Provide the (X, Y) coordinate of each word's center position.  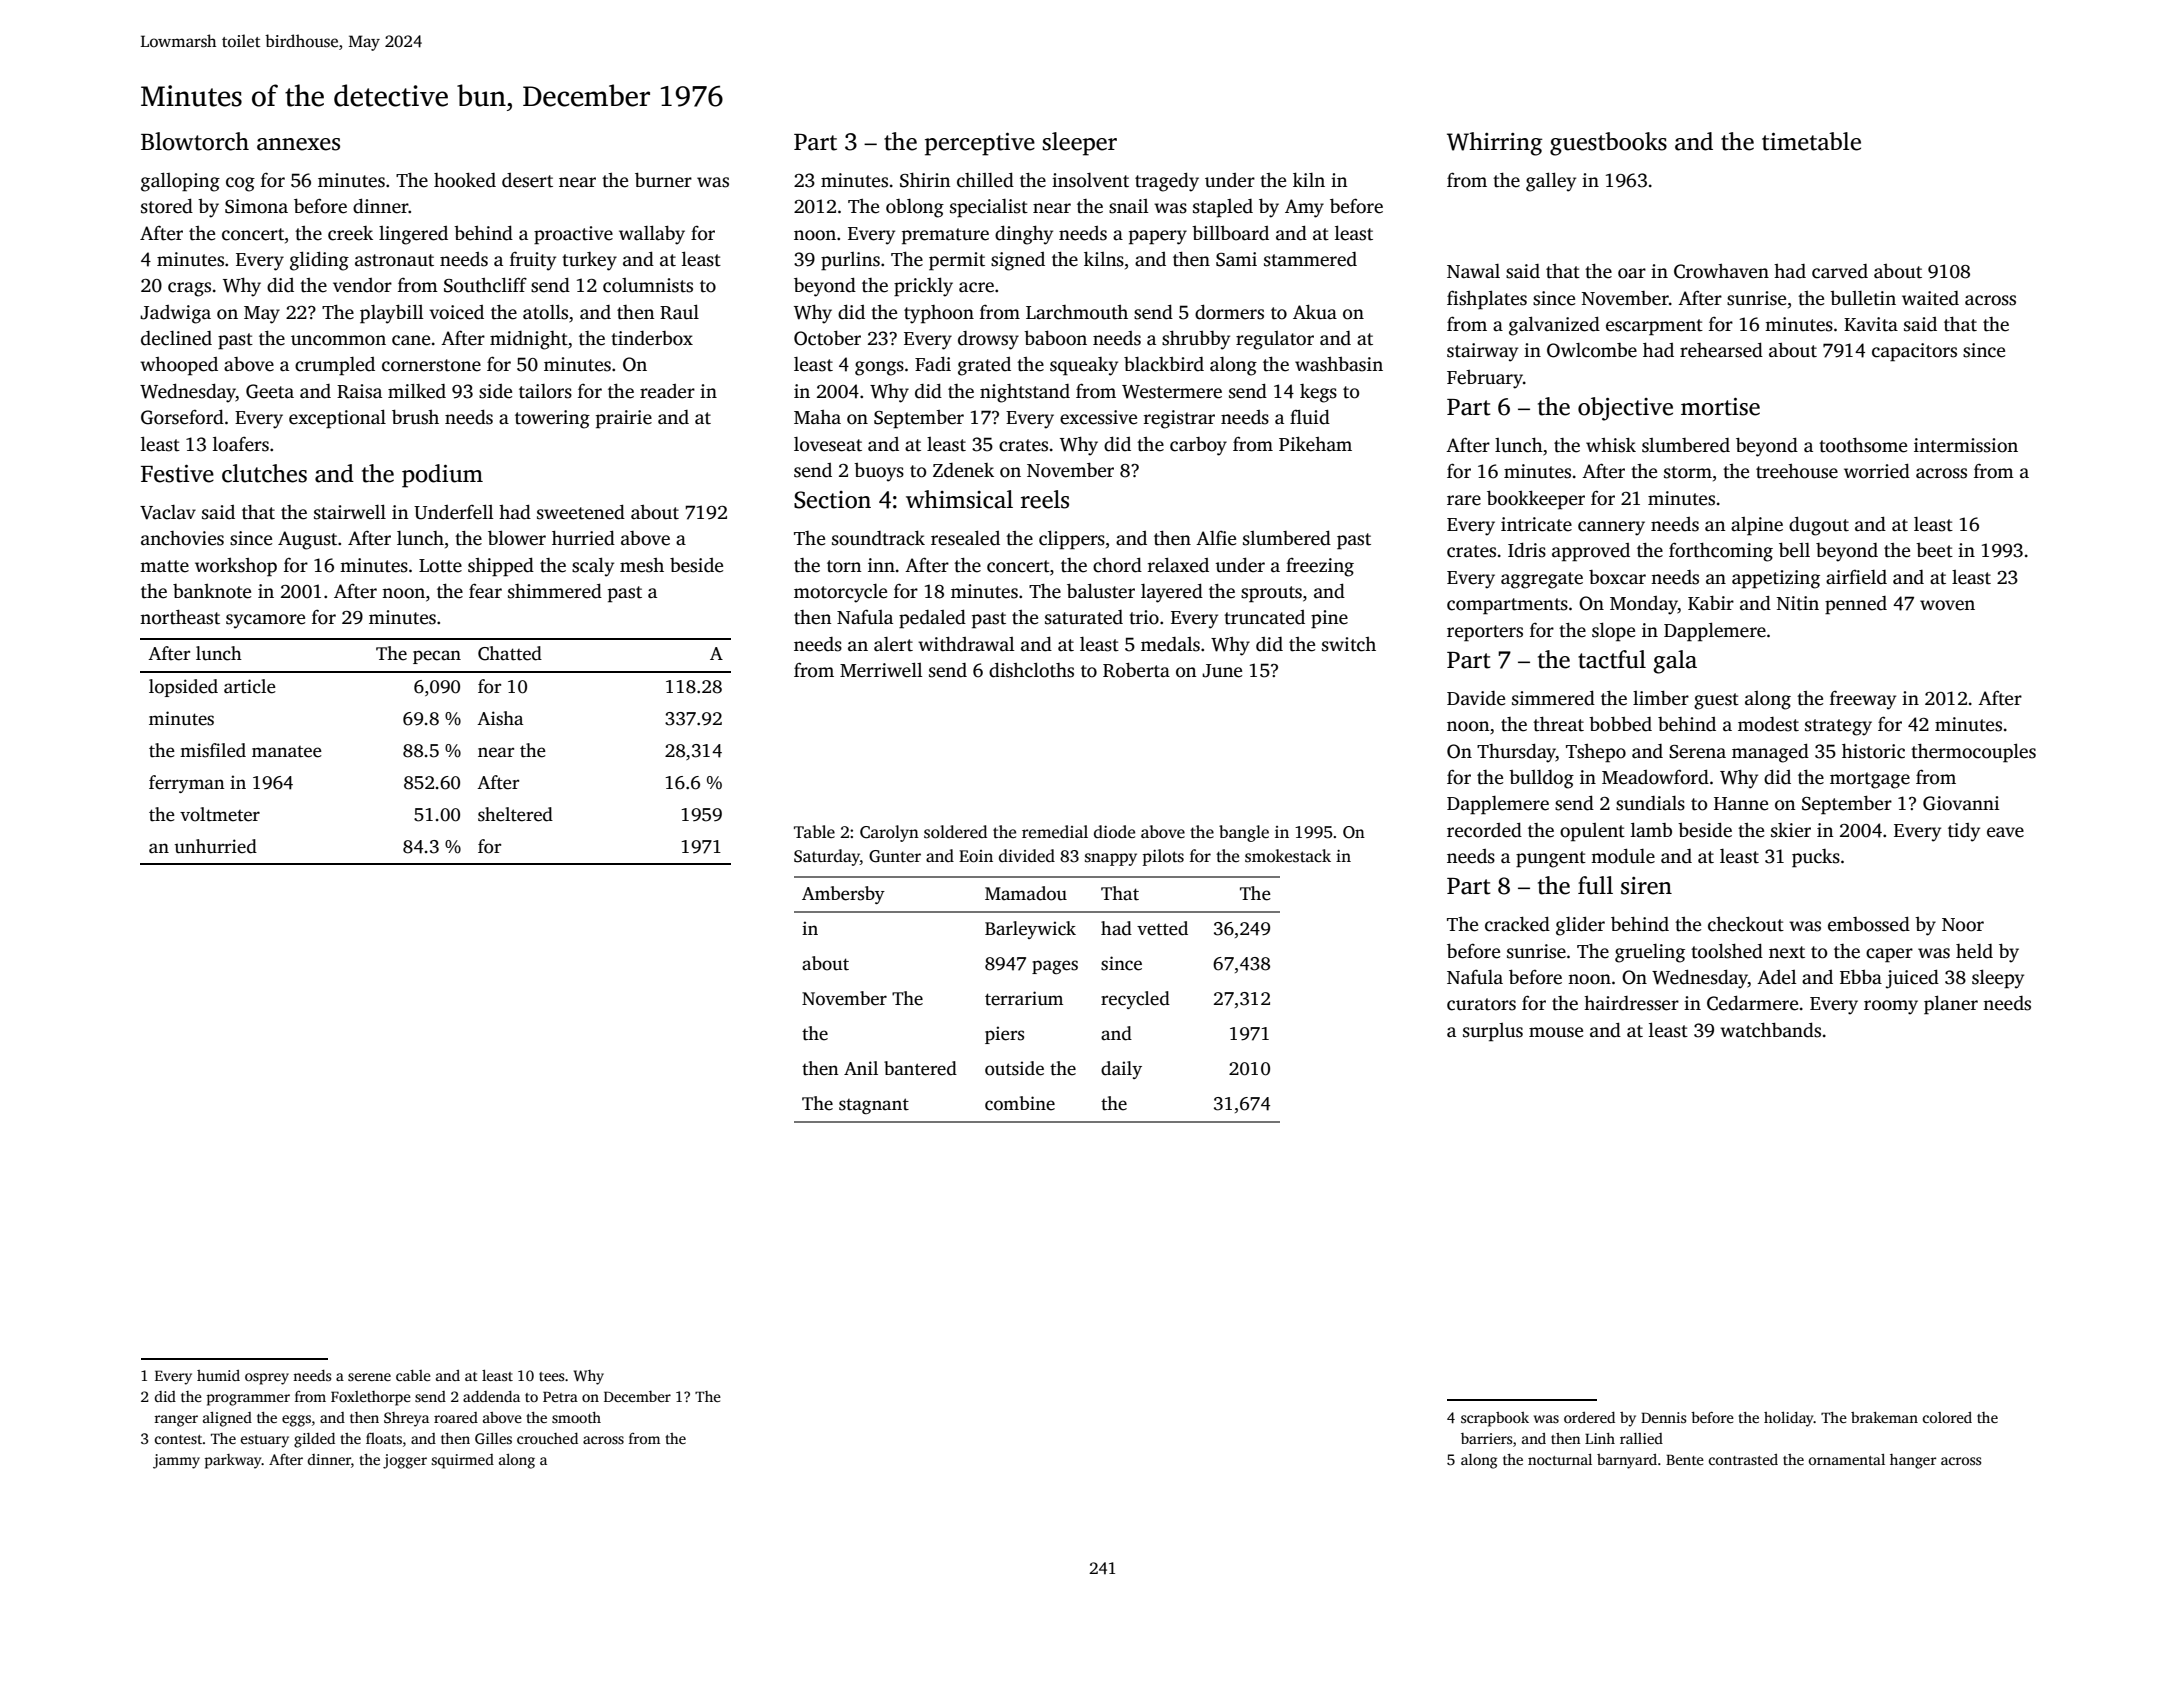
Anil (861, 1068)
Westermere (1172, 392)
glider (1580, 926)
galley (1551, 182)
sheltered (515, 814)
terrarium (1024, 998)
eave (2005, 832)
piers (1004, 1035)
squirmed (462, 1461)
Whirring (1494, 144)
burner (663, 180)
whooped (179, 366)
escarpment (1654, 327)
